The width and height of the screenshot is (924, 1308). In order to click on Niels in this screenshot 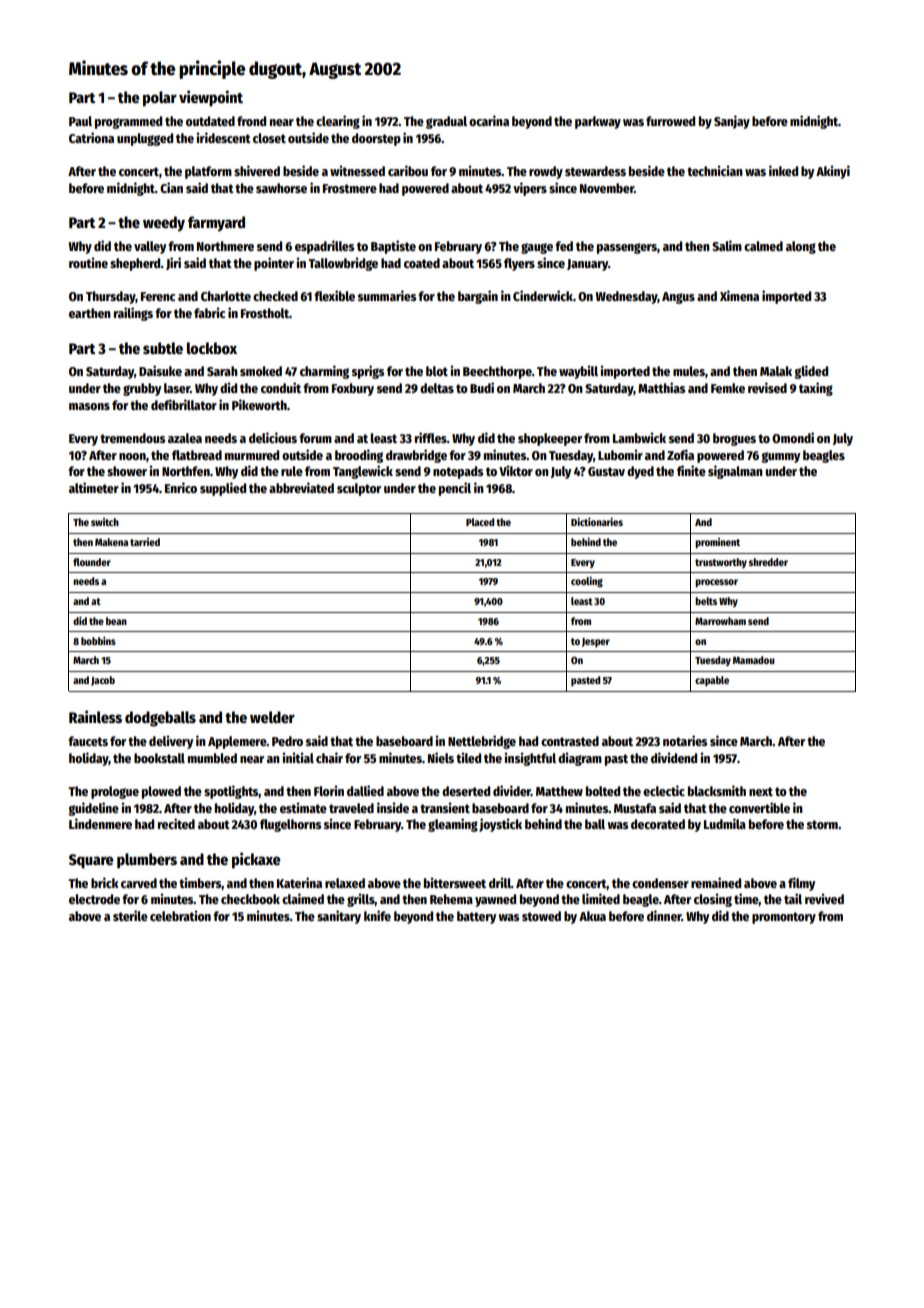, I will do `click(441, 757)`.
